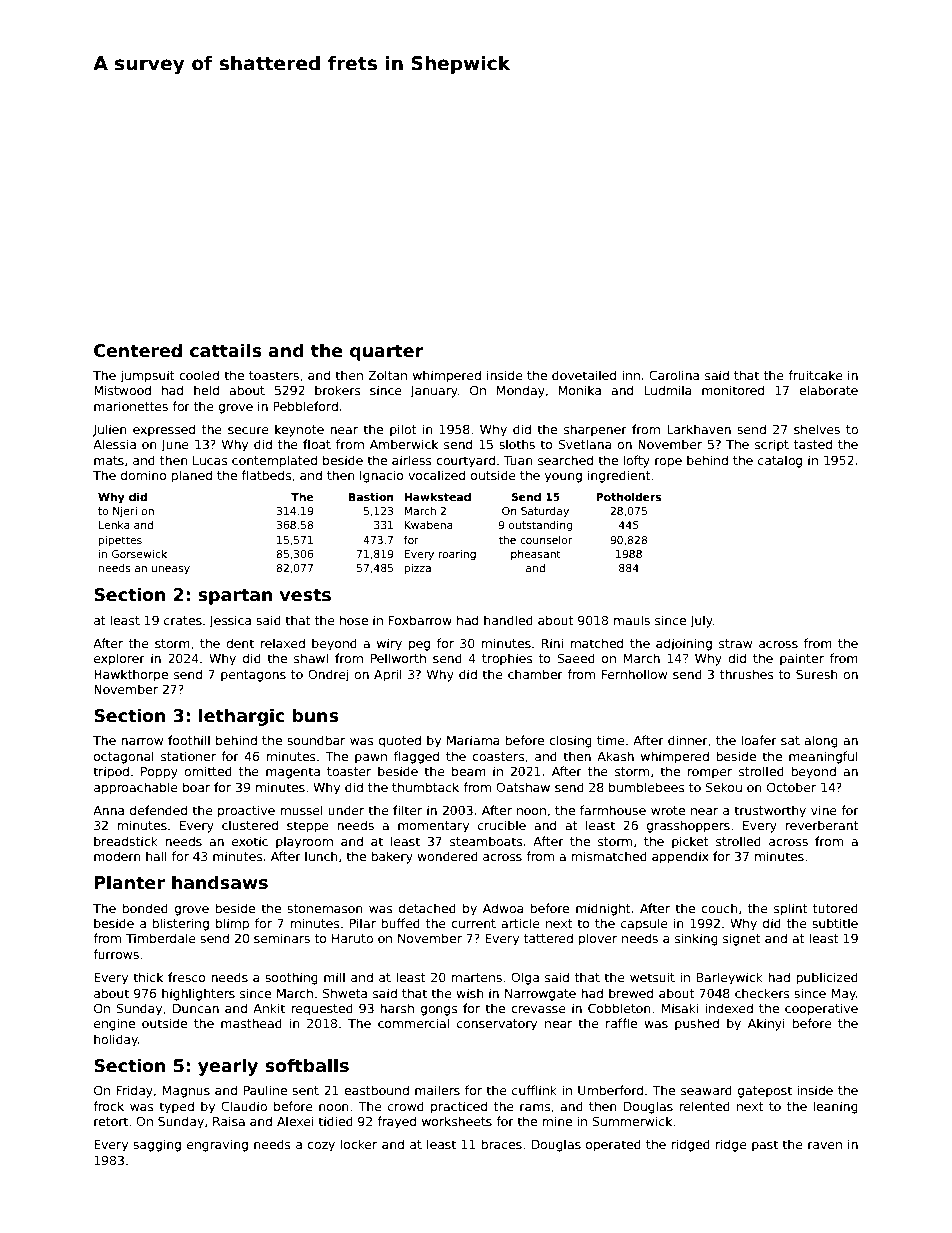 The width and height of the page is (952, 1233). What do you see at coordinates (404, 444) in the page?
I see `Amberwick` at bounding box center [404, 444].
